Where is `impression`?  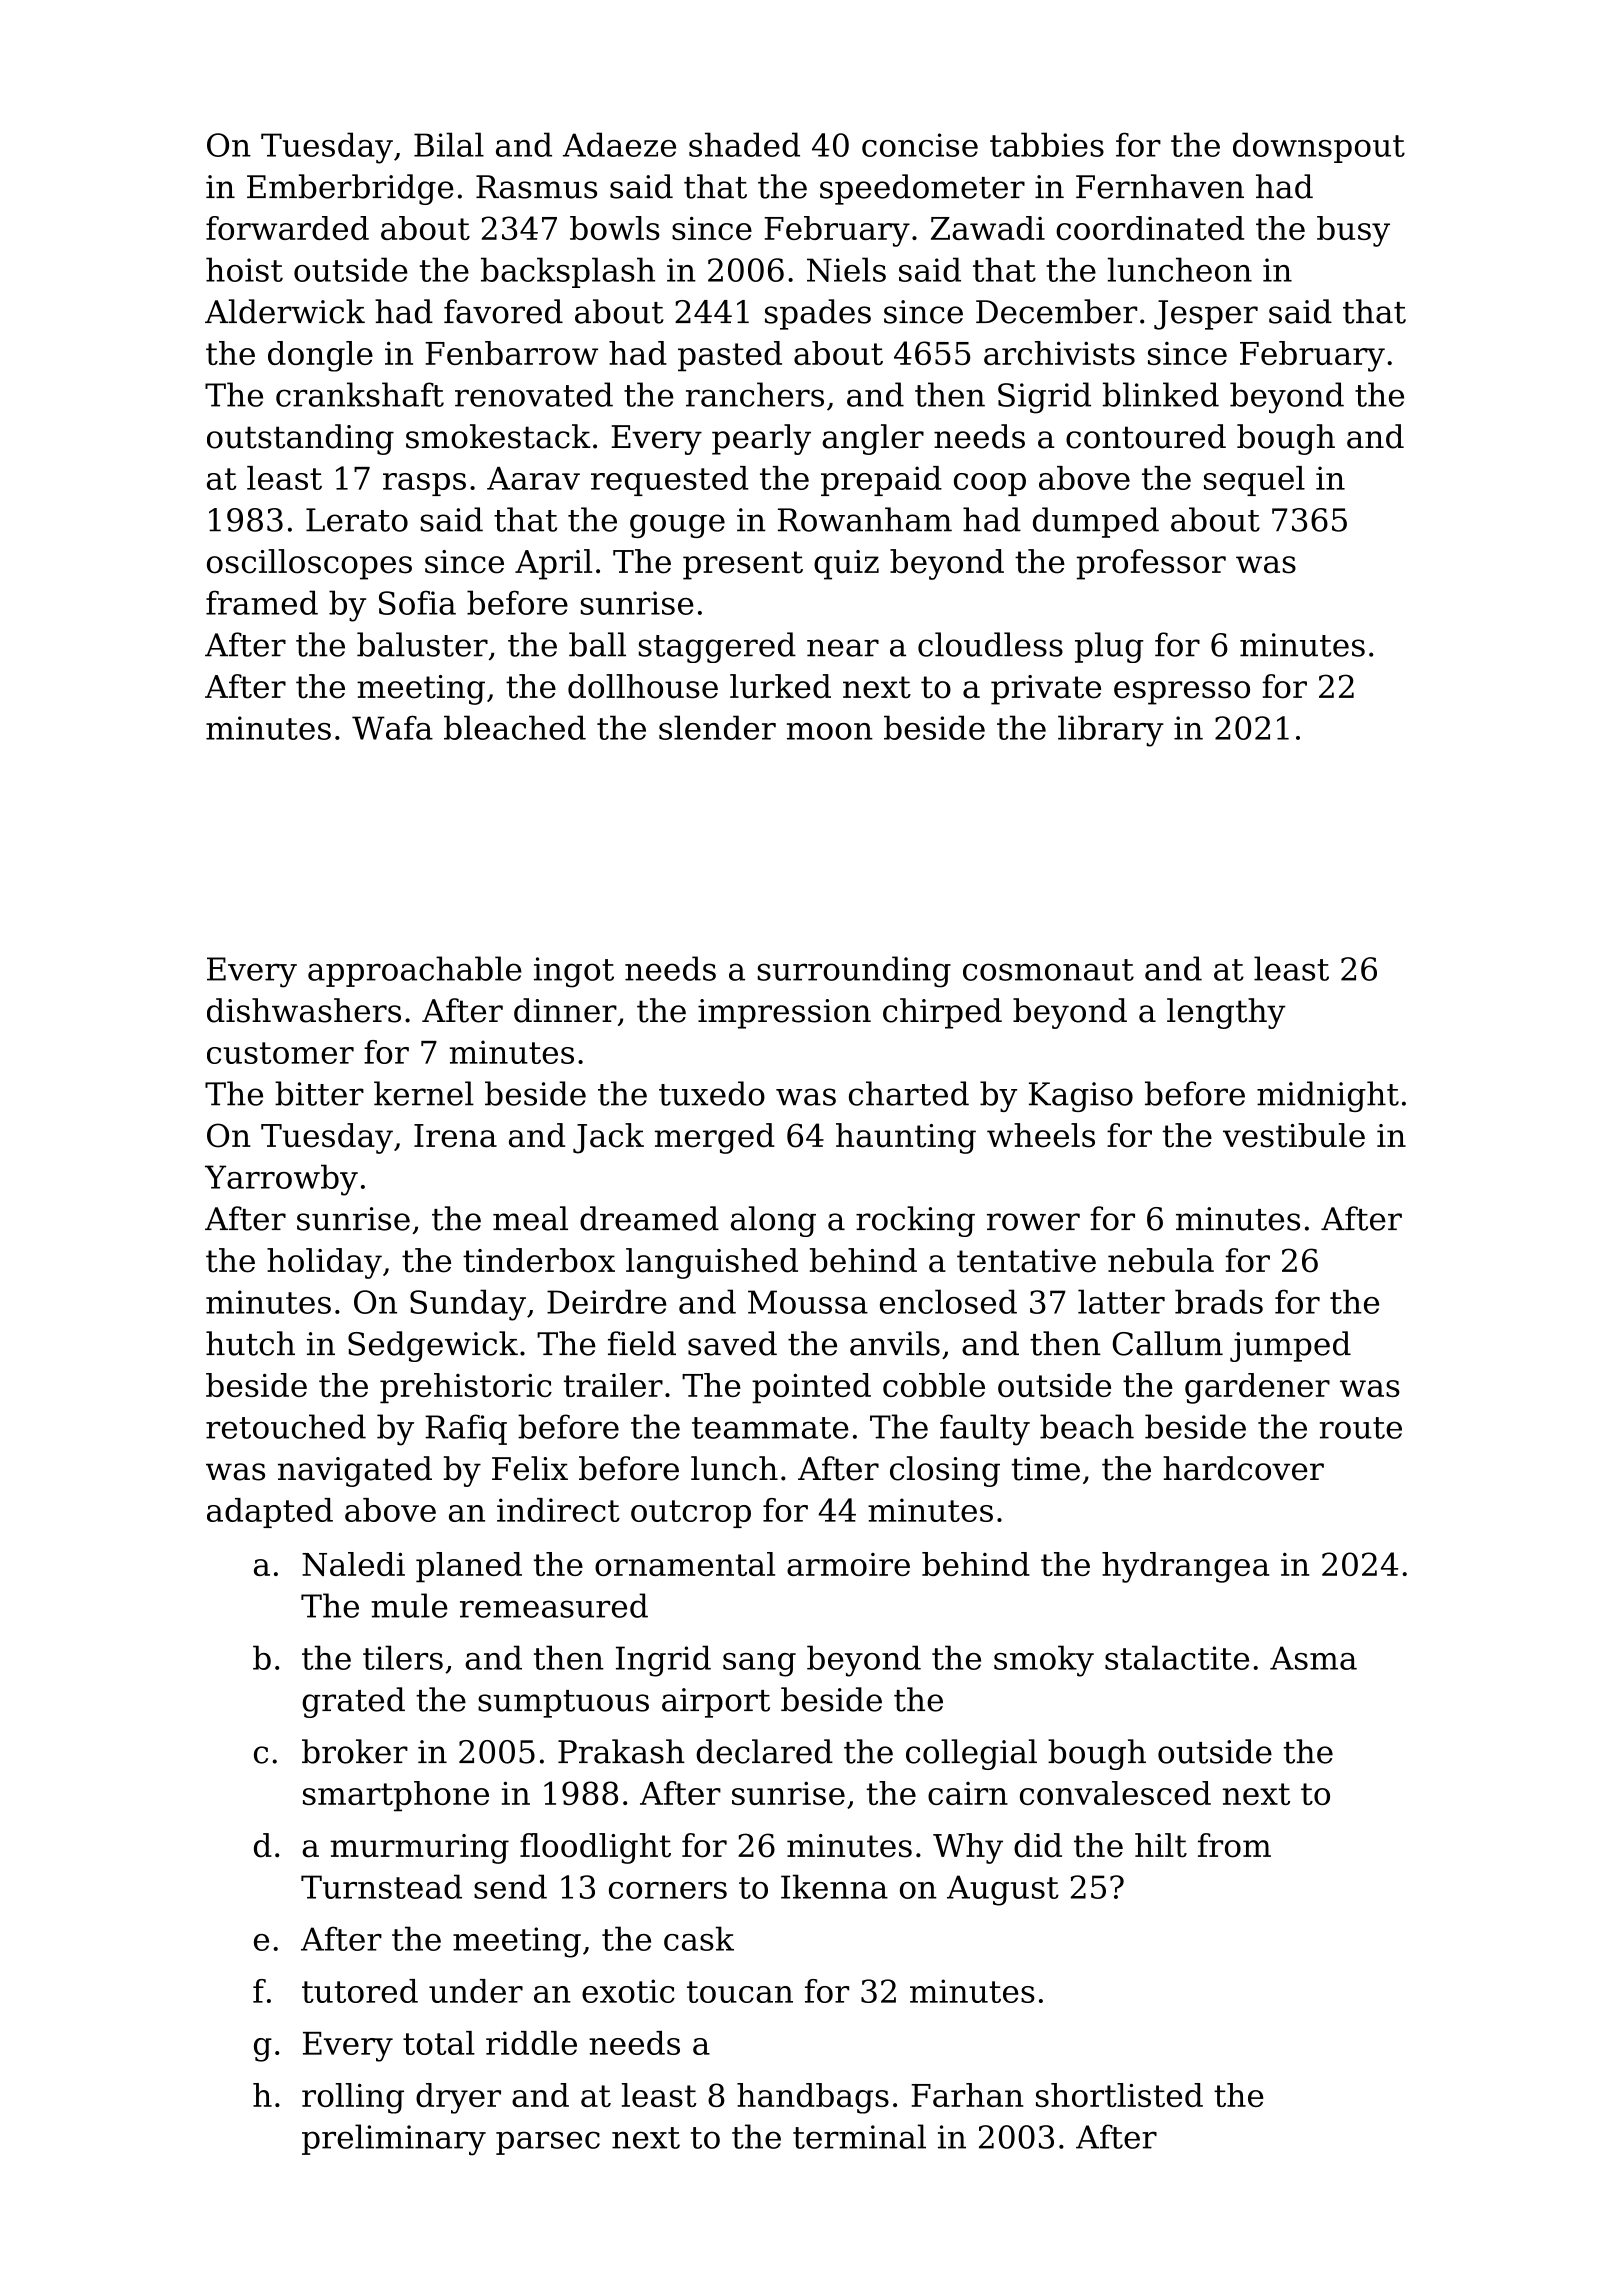
impression is located at coordinates (784, 1014).
